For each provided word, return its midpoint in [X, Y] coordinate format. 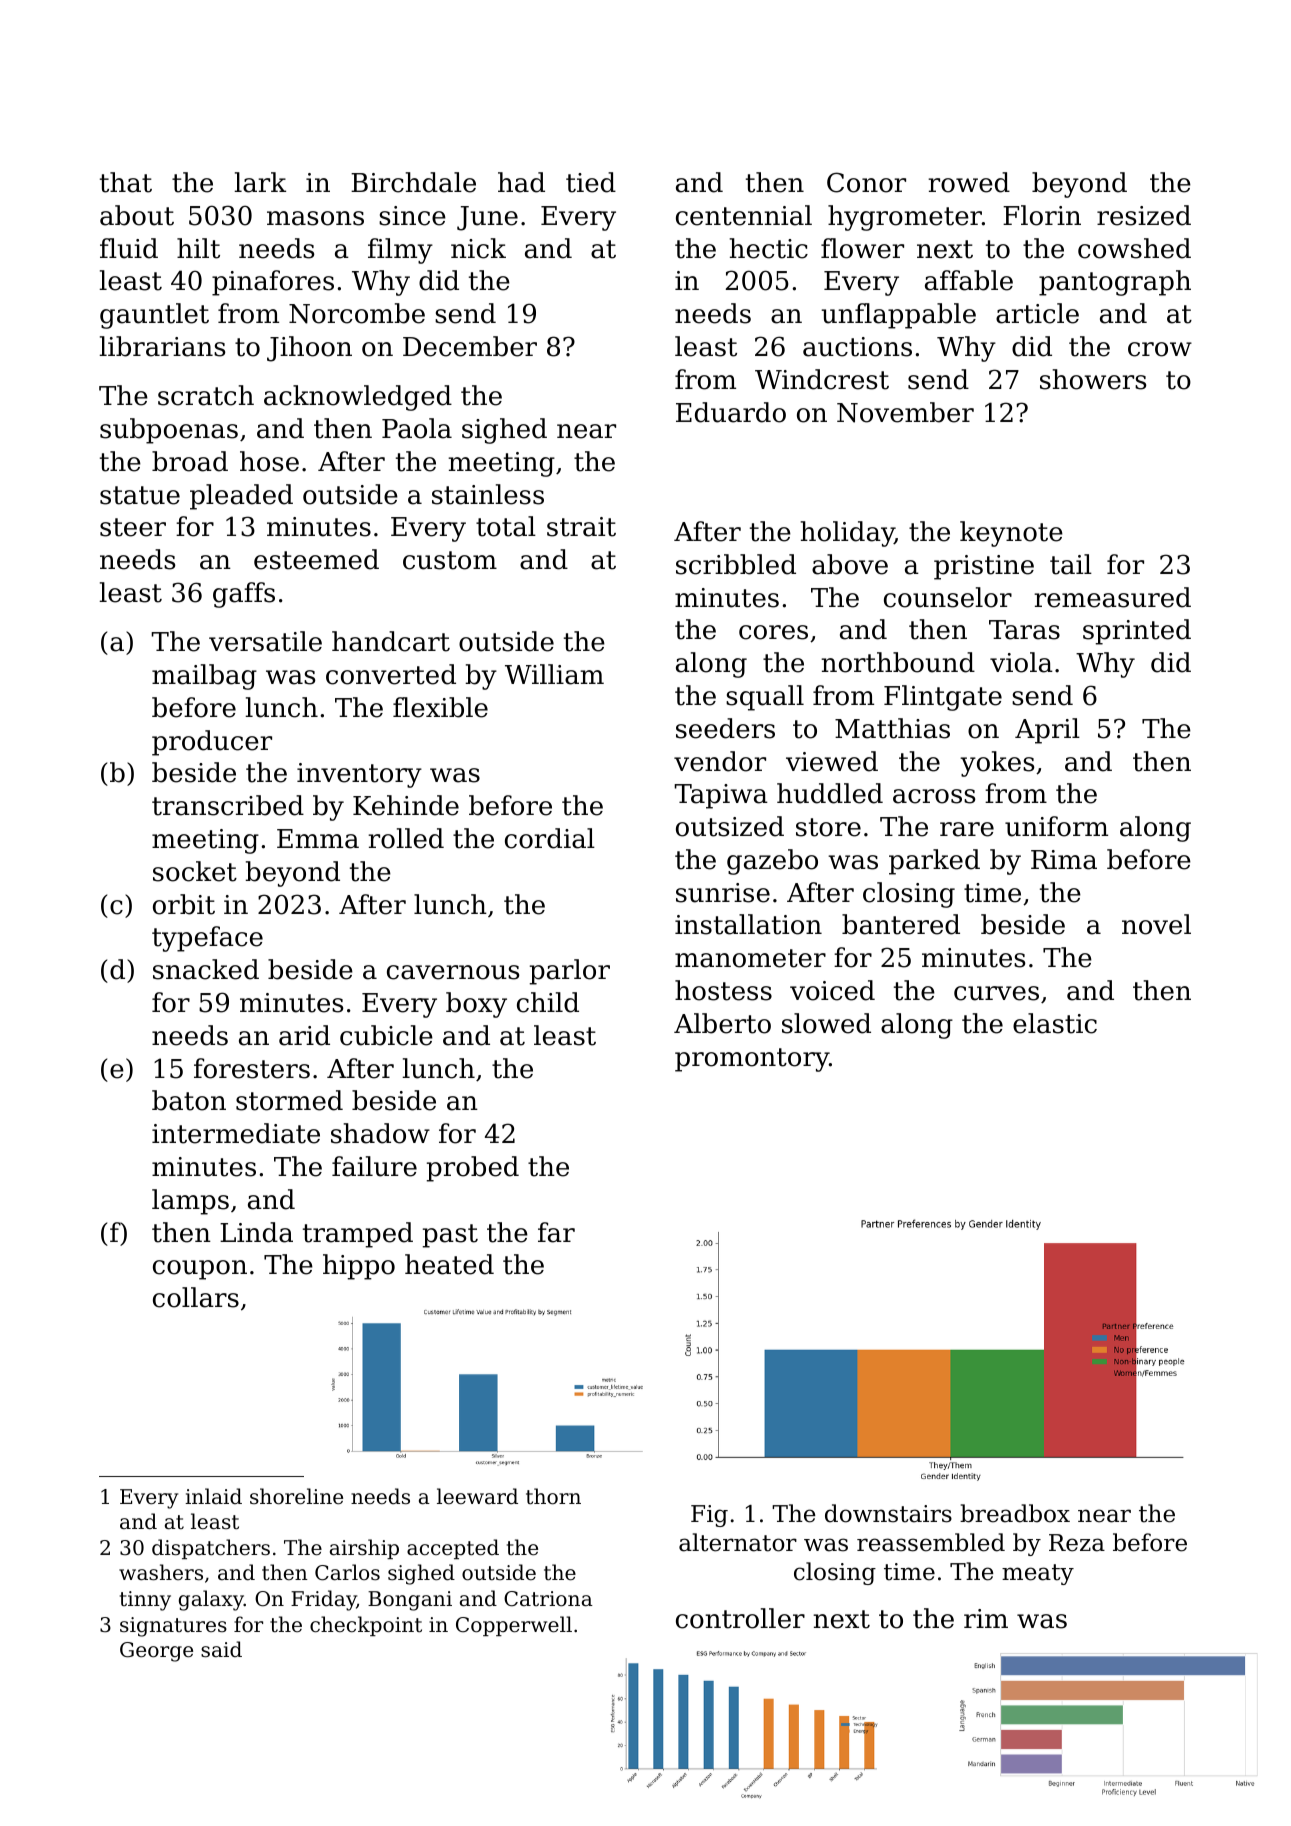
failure [374, 1166]
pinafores [273, 283]
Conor [866, 182]
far [556, 1232]
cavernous [453, 972]
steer [133, 527]
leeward [477, 1496]
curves [996, 993]
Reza [1077, 1543]
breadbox [1015, 1513]
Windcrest [822, 379]
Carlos [347, 1572]
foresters [252, 1068]
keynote [1011, 534]
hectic [769, 248]
